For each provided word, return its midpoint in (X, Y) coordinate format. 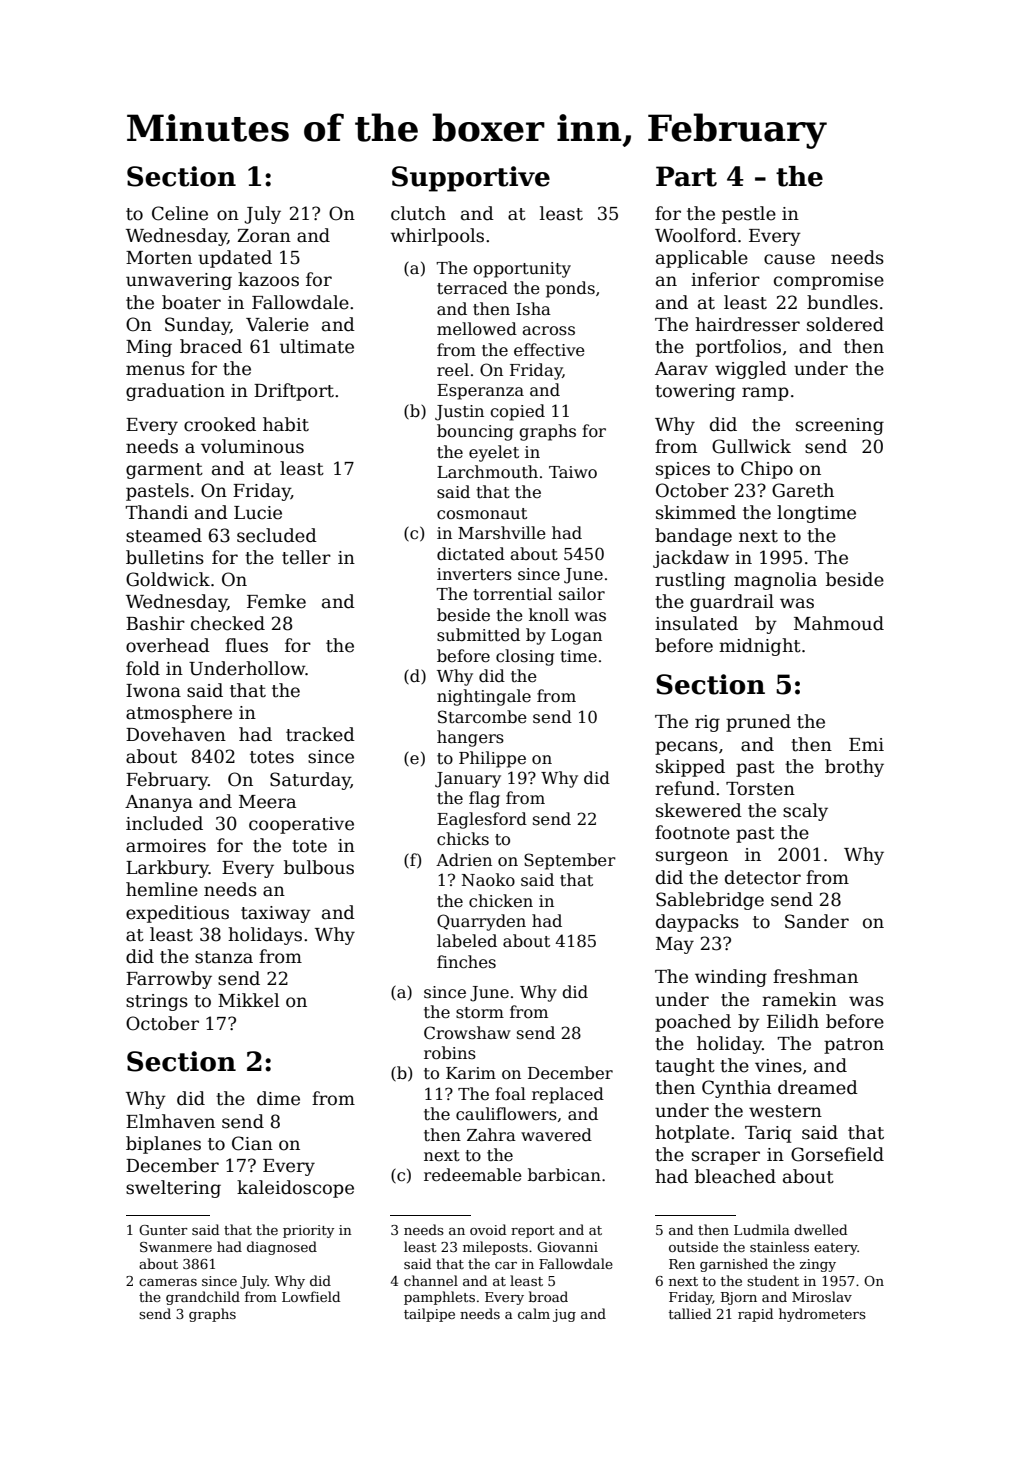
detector (763, 877)
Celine (180, 213)
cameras (168, 1282)
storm (480, 1012)
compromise (829, 281)
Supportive (471, 179)
